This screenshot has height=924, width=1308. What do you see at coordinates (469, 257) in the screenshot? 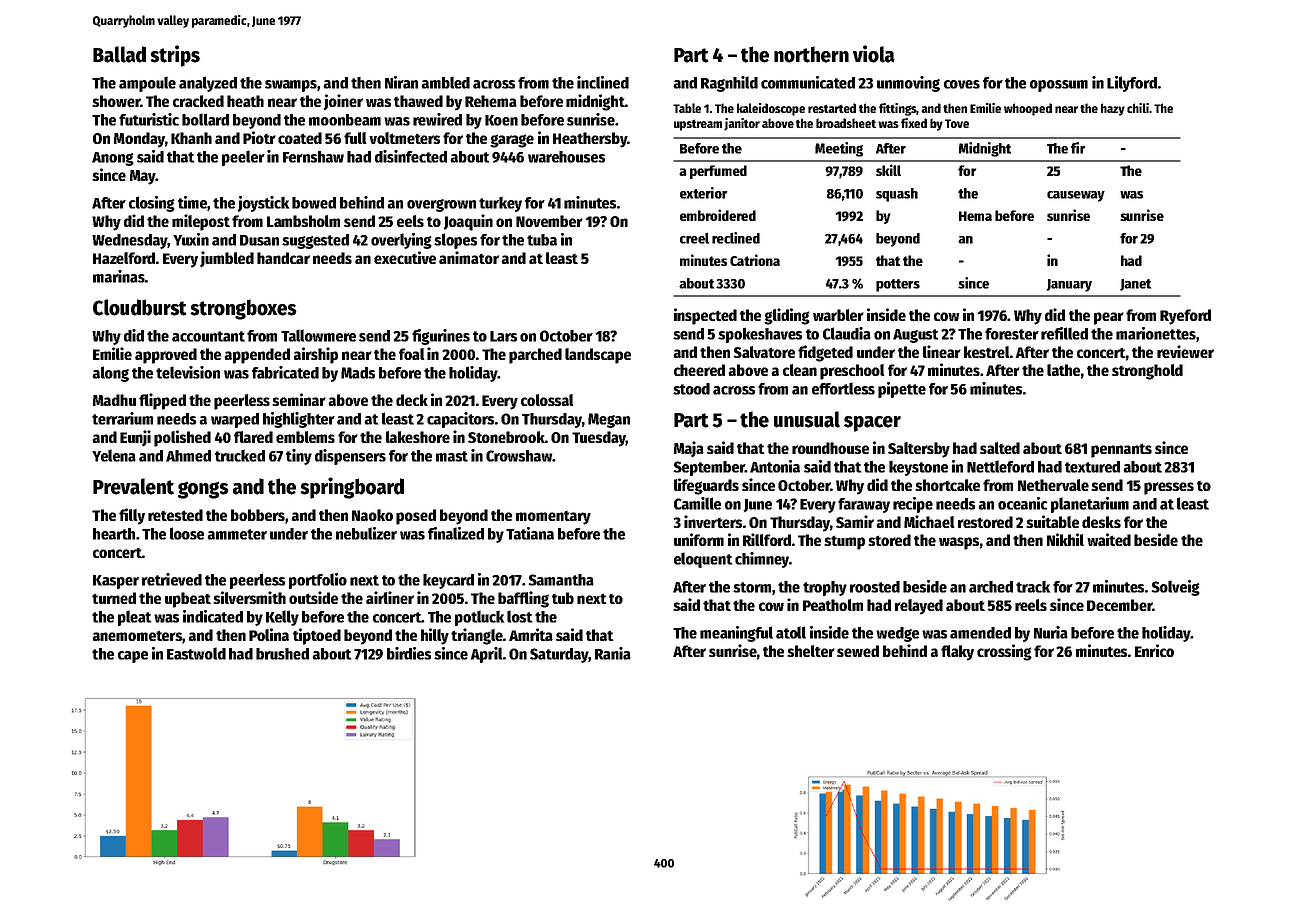
I see `animator` at bounding box center [469, 257].
